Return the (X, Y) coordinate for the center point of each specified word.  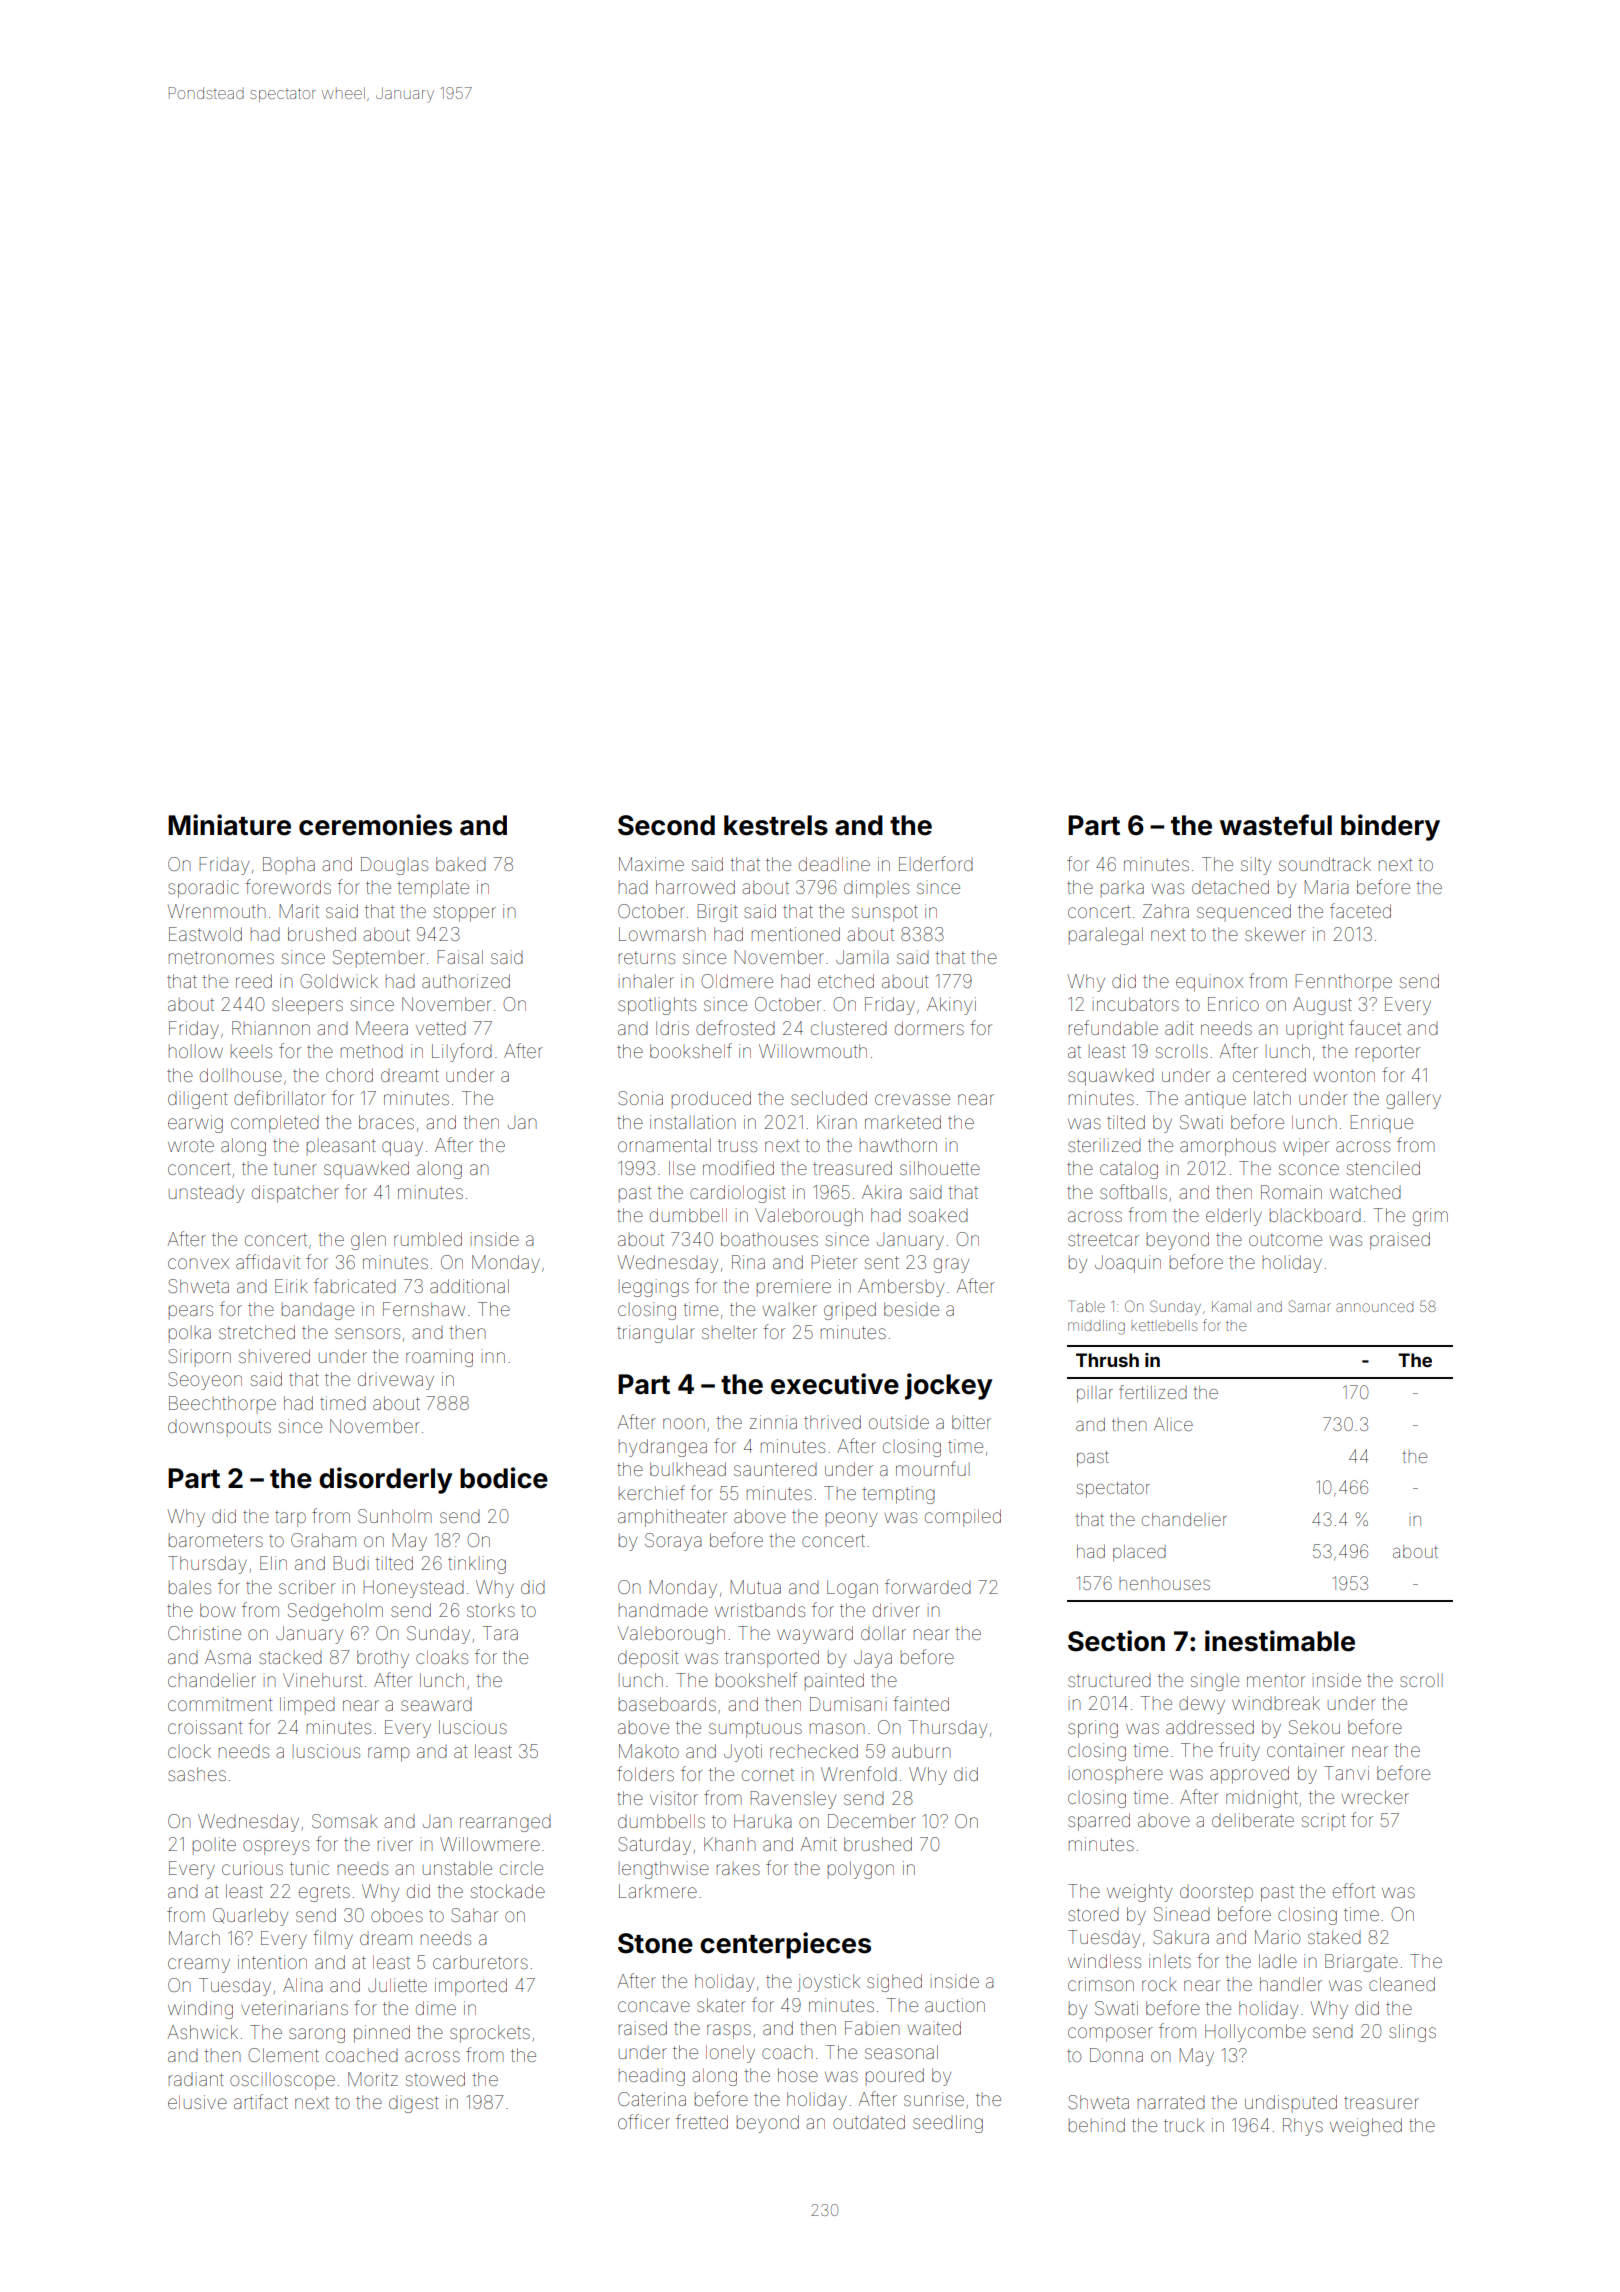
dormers (929, 1028)
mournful (933, 1468)
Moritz (373, 2079)
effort (1354, 1890)
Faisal (460, 957)
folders (645, 1773)
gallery (1413, 1100)
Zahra (1166, 911)
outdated (869, 2122)
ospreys (276, 1847)
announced (1374, 1307)
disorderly (385, 1480)
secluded (829, 1098)
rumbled (428, 1239)
